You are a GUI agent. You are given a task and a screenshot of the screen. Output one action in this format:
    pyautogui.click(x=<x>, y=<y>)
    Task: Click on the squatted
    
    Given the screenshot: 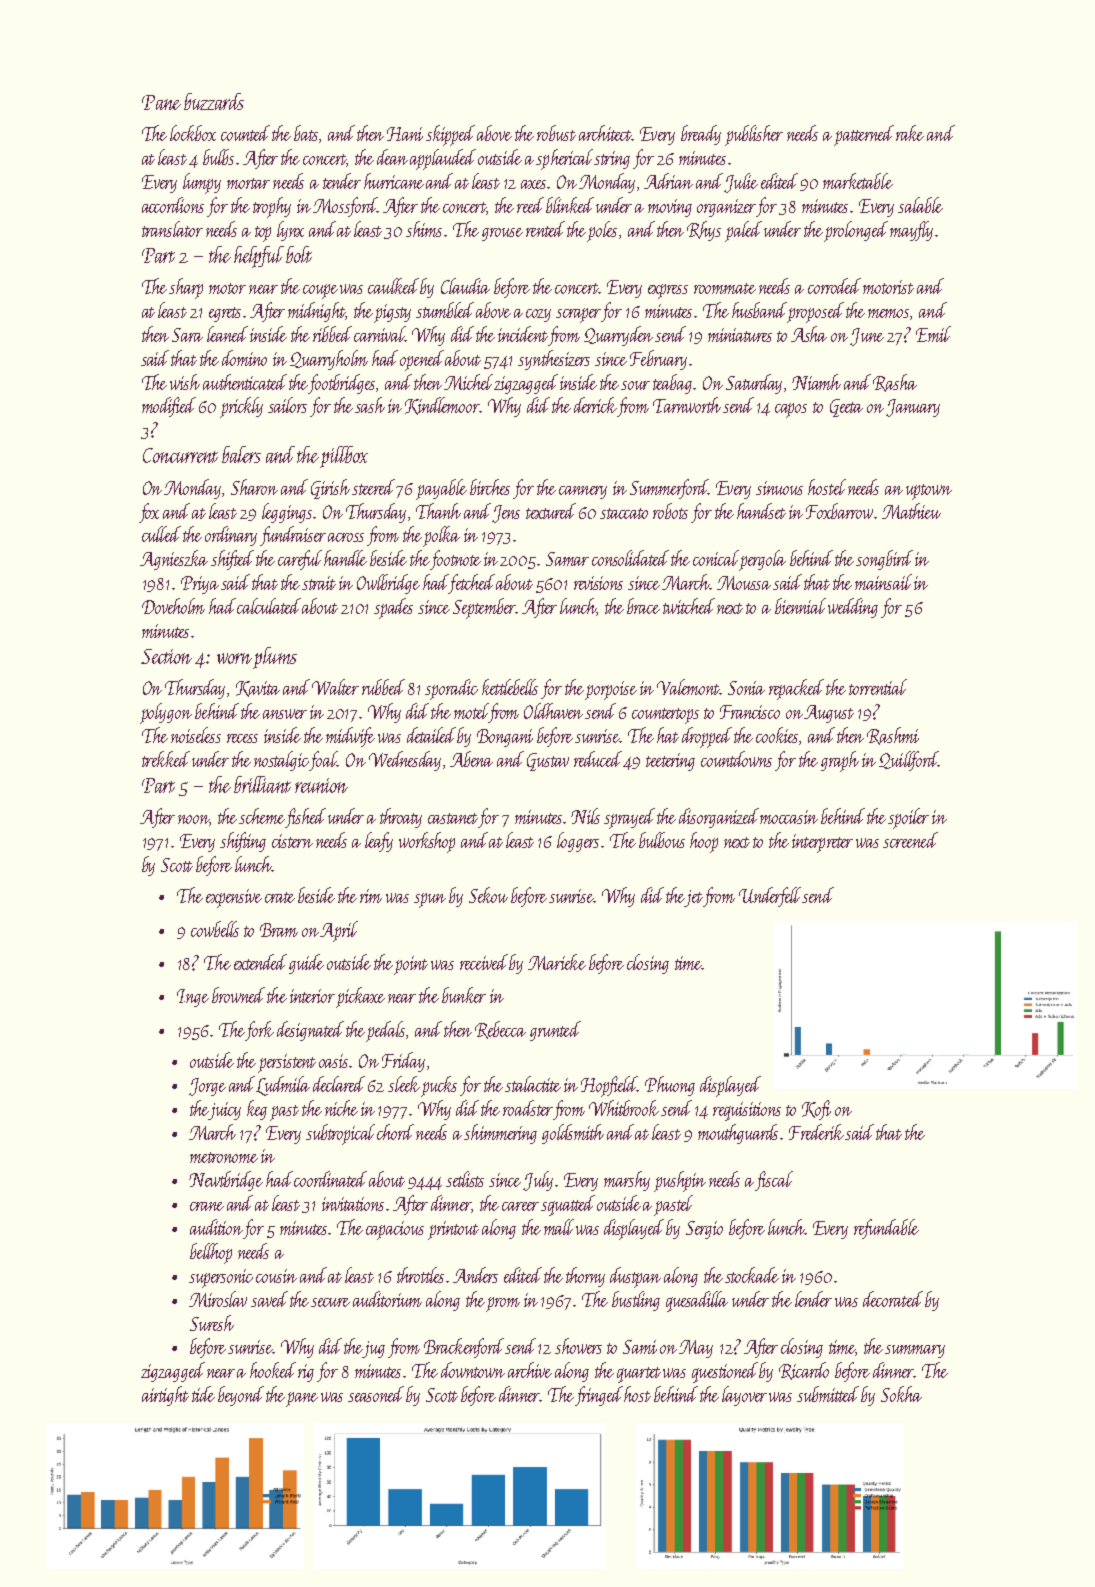 What is the action you would take?
    pyautogui.click(x=568, y=1205)
